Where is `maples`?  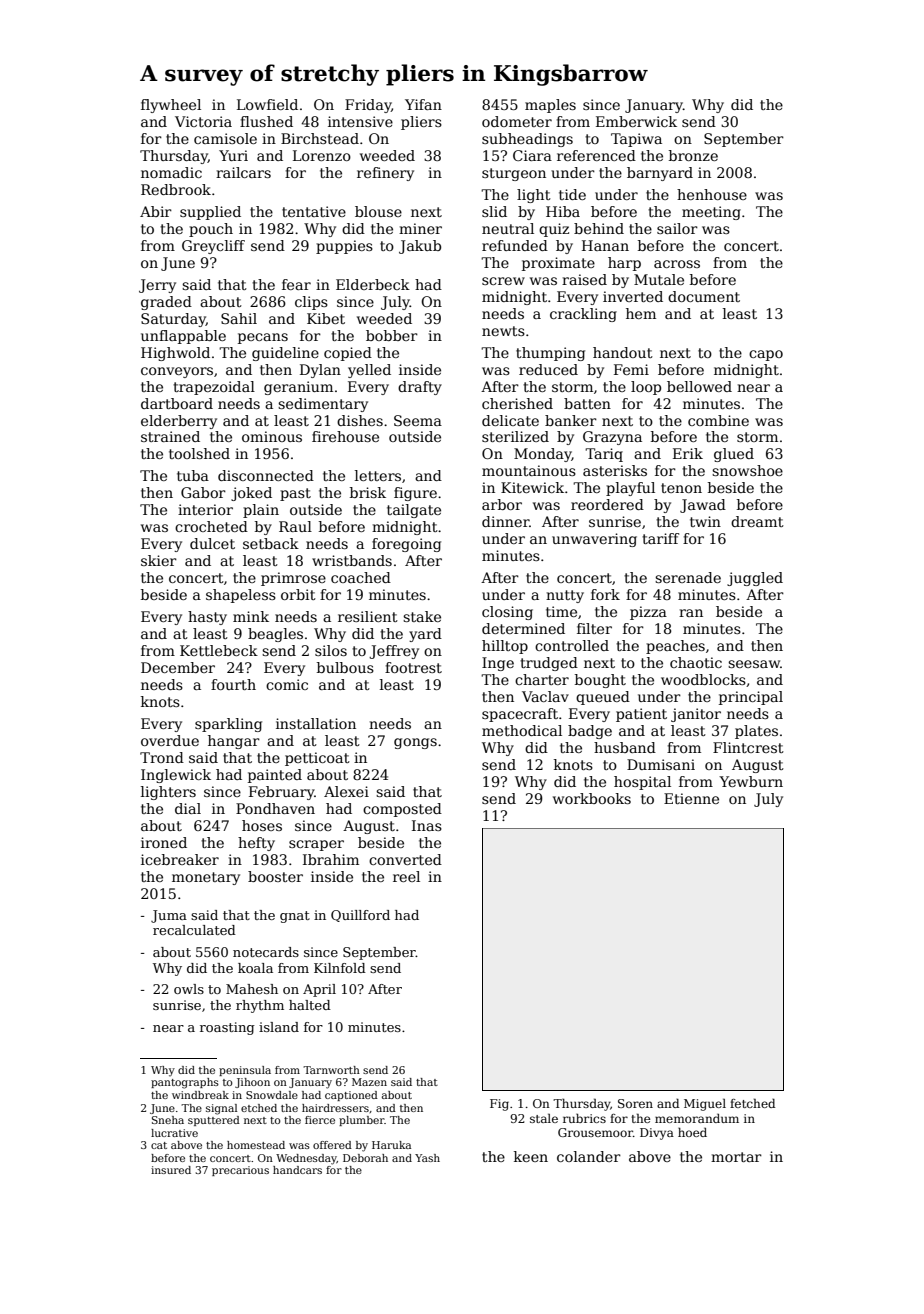
maples is located at coordinates (550, 106).
